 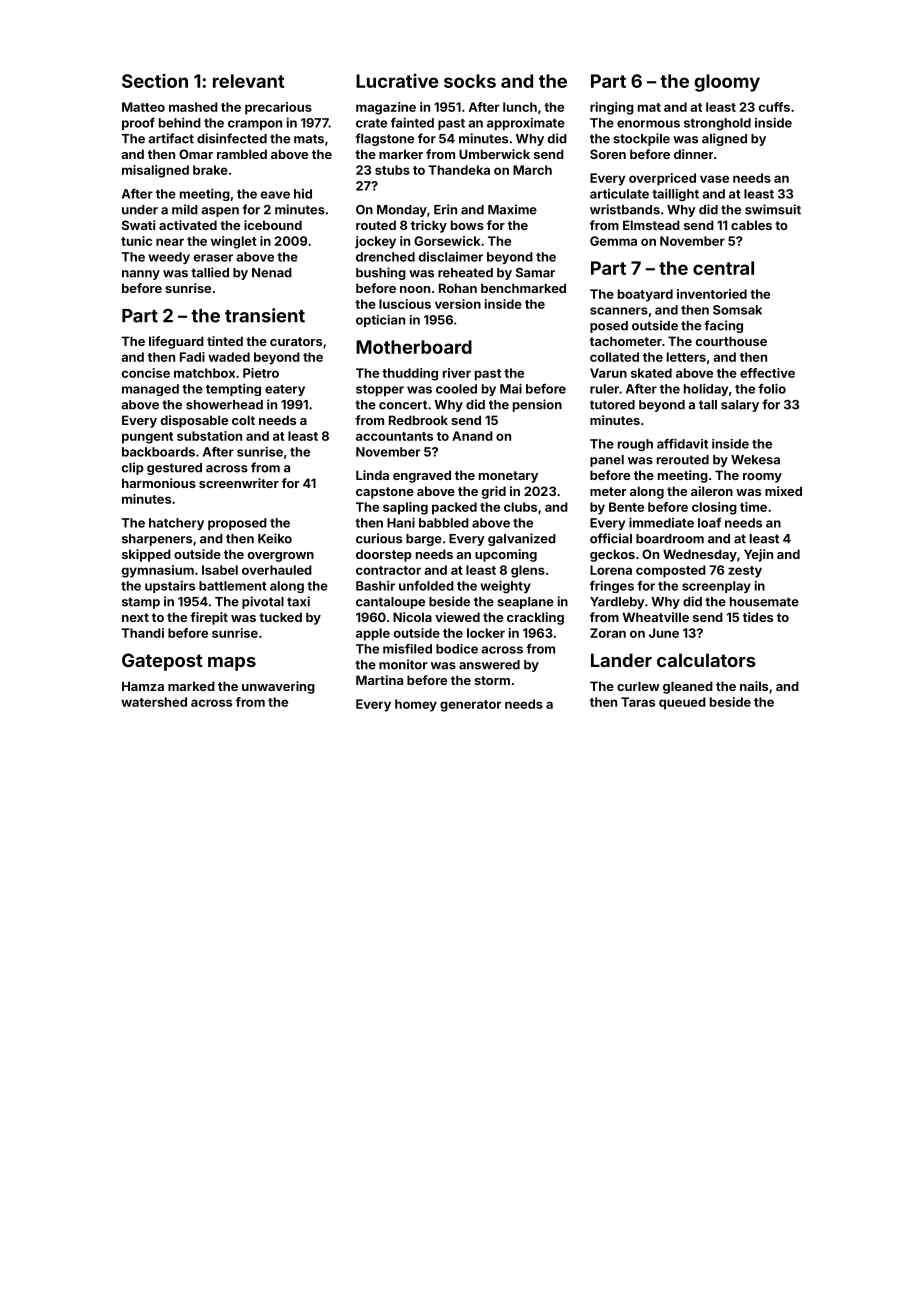 I want to click on relevant, so click(x=248, y=81).
